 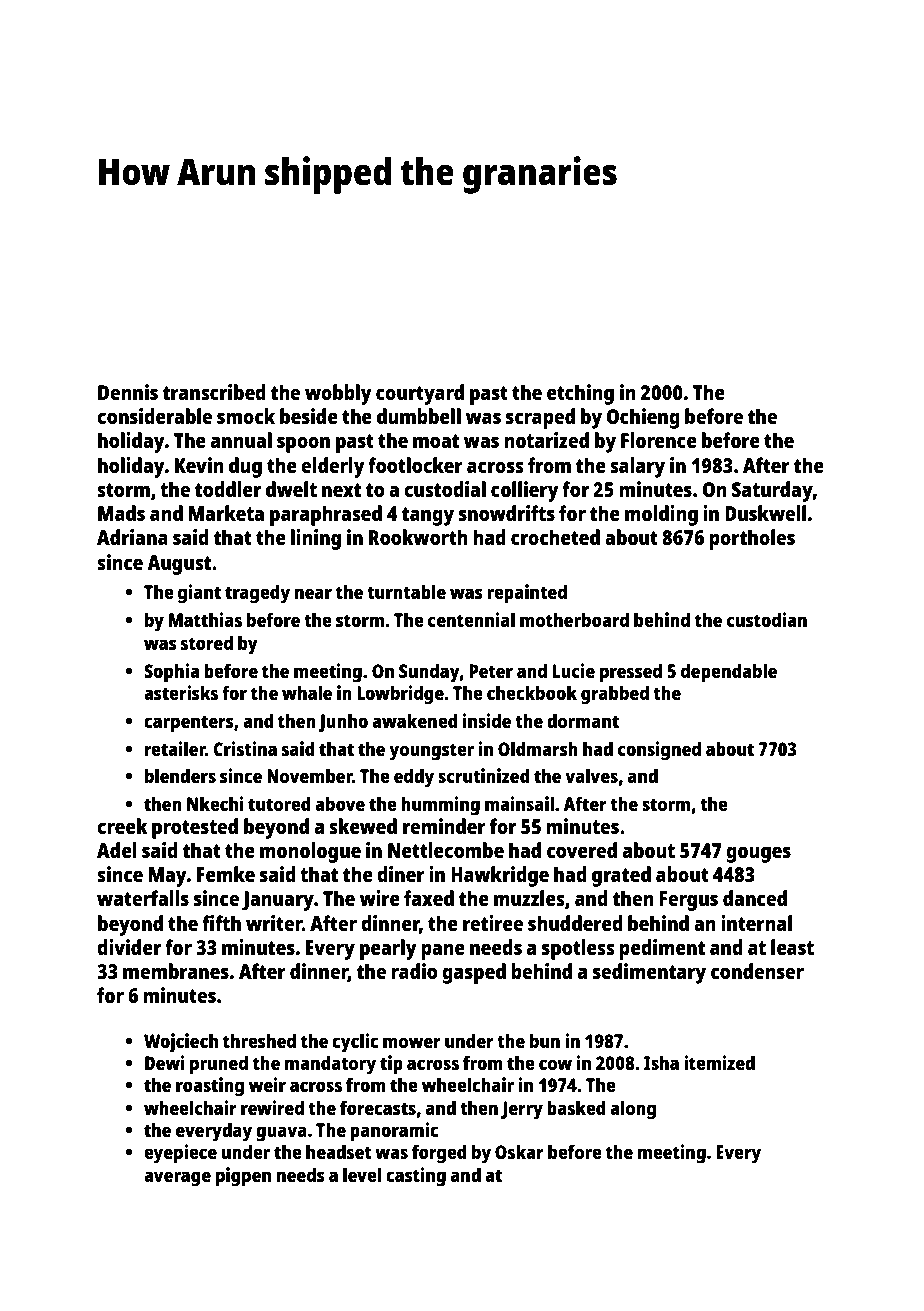 What do you see at coordinates (659, 751) in the document?
I see `consigned` at bounding box center [659, 751].
